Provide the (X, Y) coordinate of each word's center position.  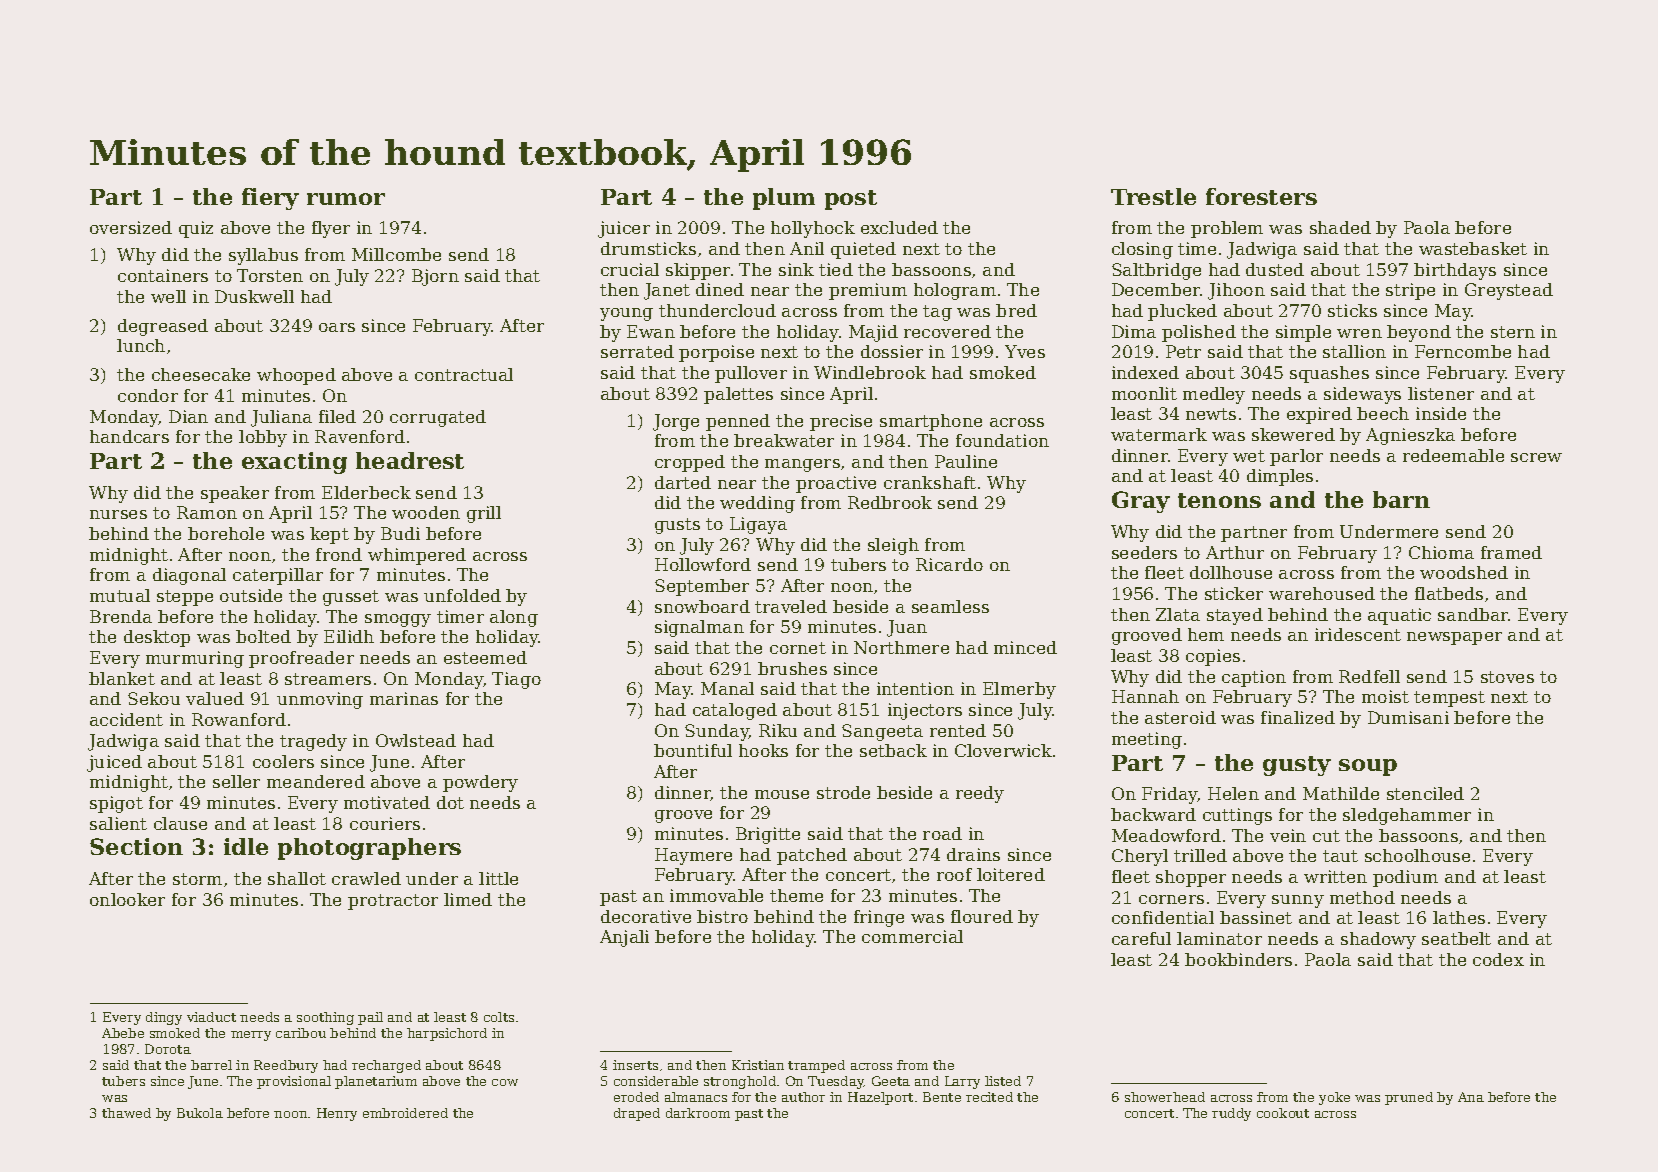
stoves (1507, 677)
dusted (1275, 269)
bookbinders (1238, 959)
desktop (157, 638)
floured (982, 916)
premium (868, 291)
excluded (899, 227)
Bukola (200, 1113)
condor (148, 395)
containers (163, 275)
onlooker (127, 899)
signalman (699, 628)
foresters (1261, 196)
